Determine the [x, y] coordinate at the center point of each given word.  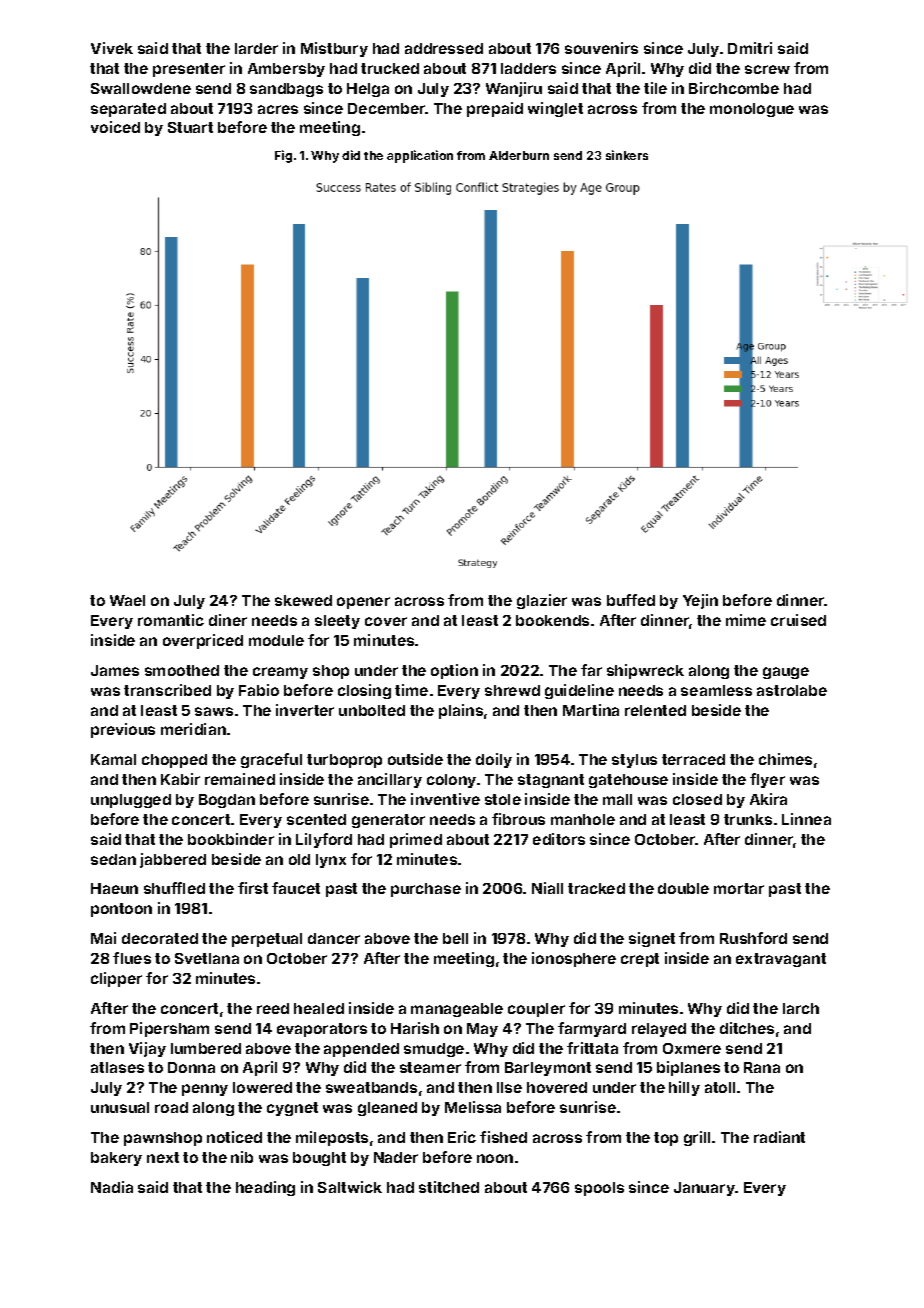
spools [599, 1189]
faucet [296, 888]
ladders [528, 68]
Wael [127, 600]
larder [256, 48]
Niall [547, 888]
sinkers [627, 155]
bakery [116, 1159]
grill [697, 1138]
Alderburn [519, 155]
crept [640, 960]
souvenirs [601, 48]
